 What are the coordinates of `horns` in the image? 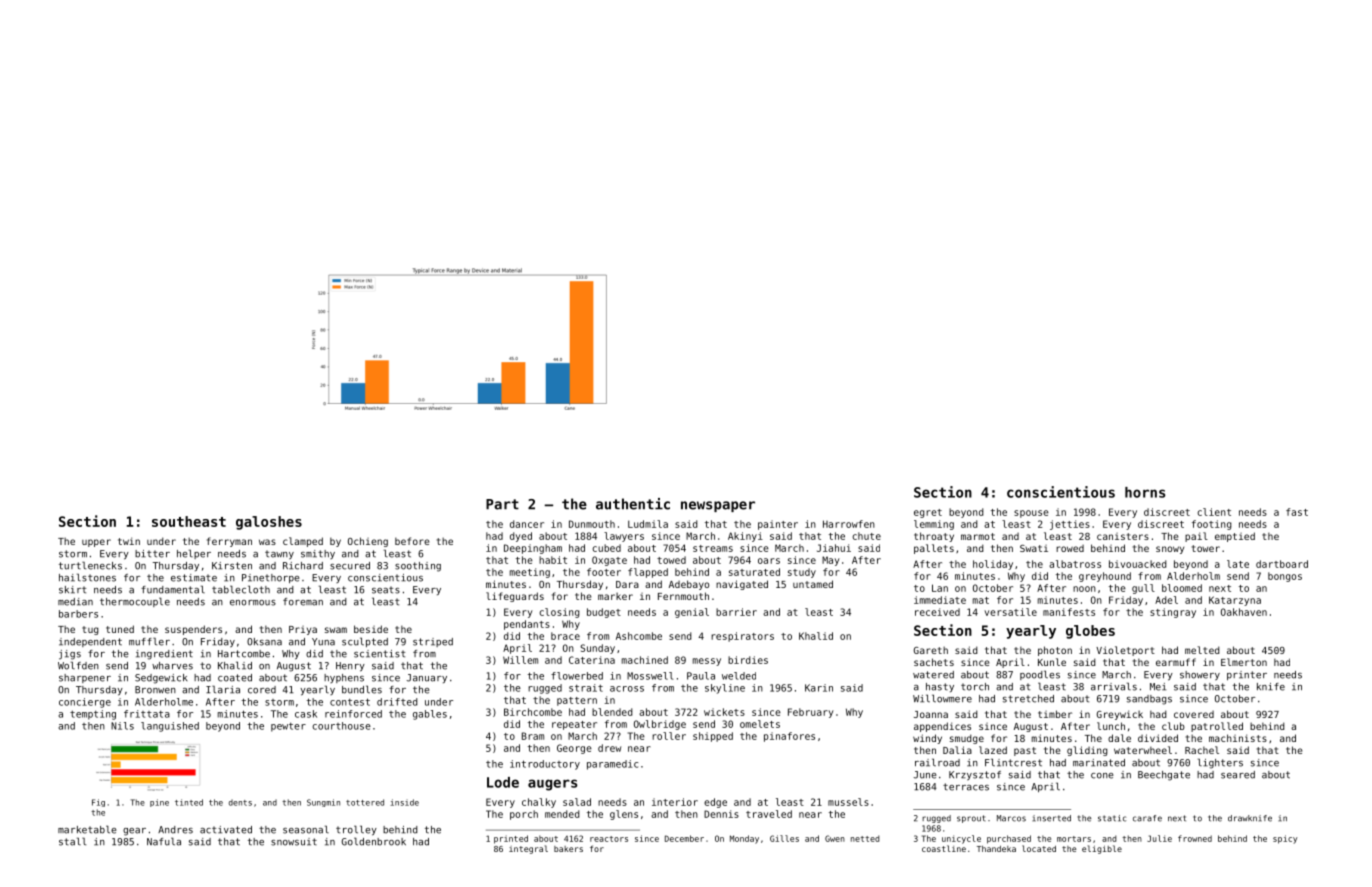 It's located at (1145, 492).
